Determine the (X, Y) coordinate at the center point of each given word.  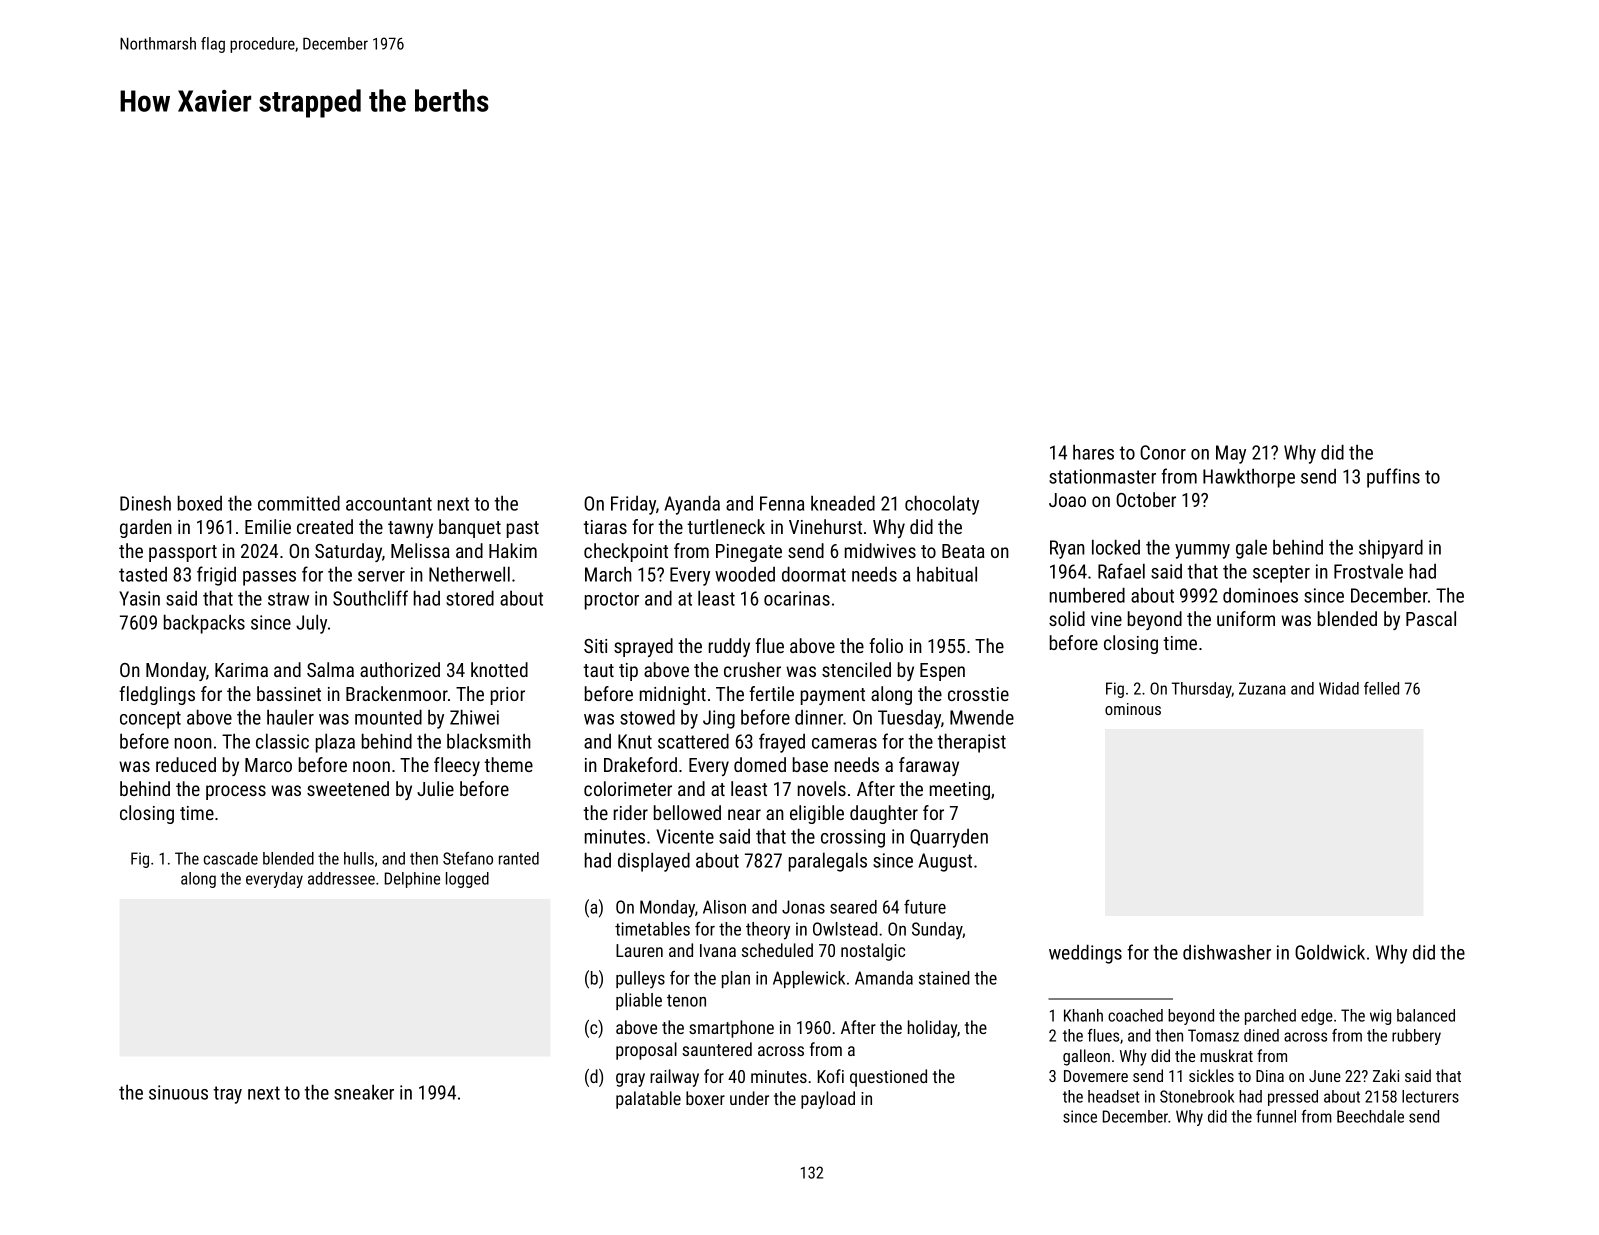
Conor (1163, 452)
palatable (648, 1100)
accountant (389, 504)
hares (1093, 452)
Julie (435, 788)
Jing (719, 719)
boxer (705, 1098)
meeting (960, 791)
